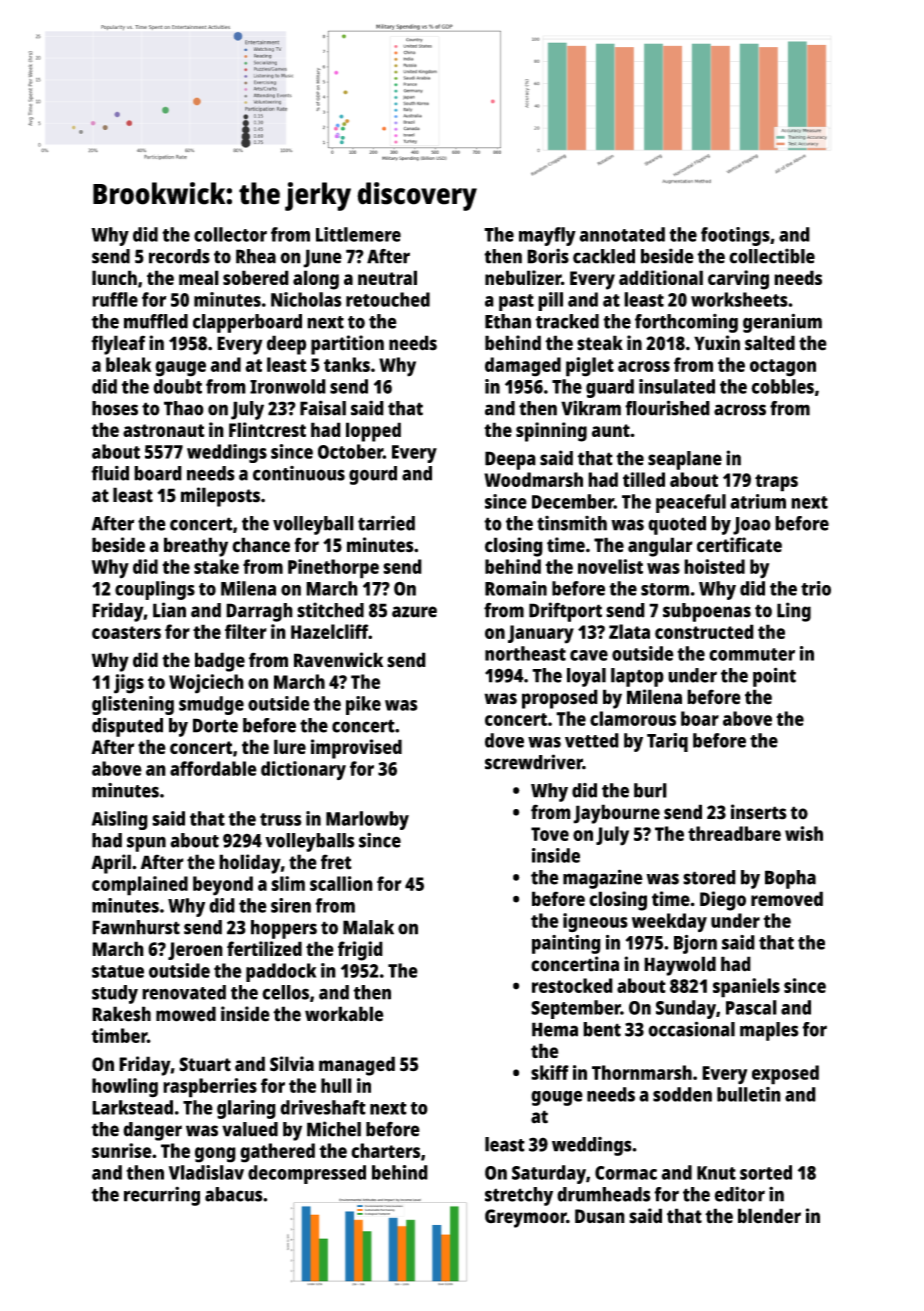 The image size is (924, 1311). What do you see at coordinates (199, 277) in the screenshot?
I see `meal` at bounding box center [199, 277].
